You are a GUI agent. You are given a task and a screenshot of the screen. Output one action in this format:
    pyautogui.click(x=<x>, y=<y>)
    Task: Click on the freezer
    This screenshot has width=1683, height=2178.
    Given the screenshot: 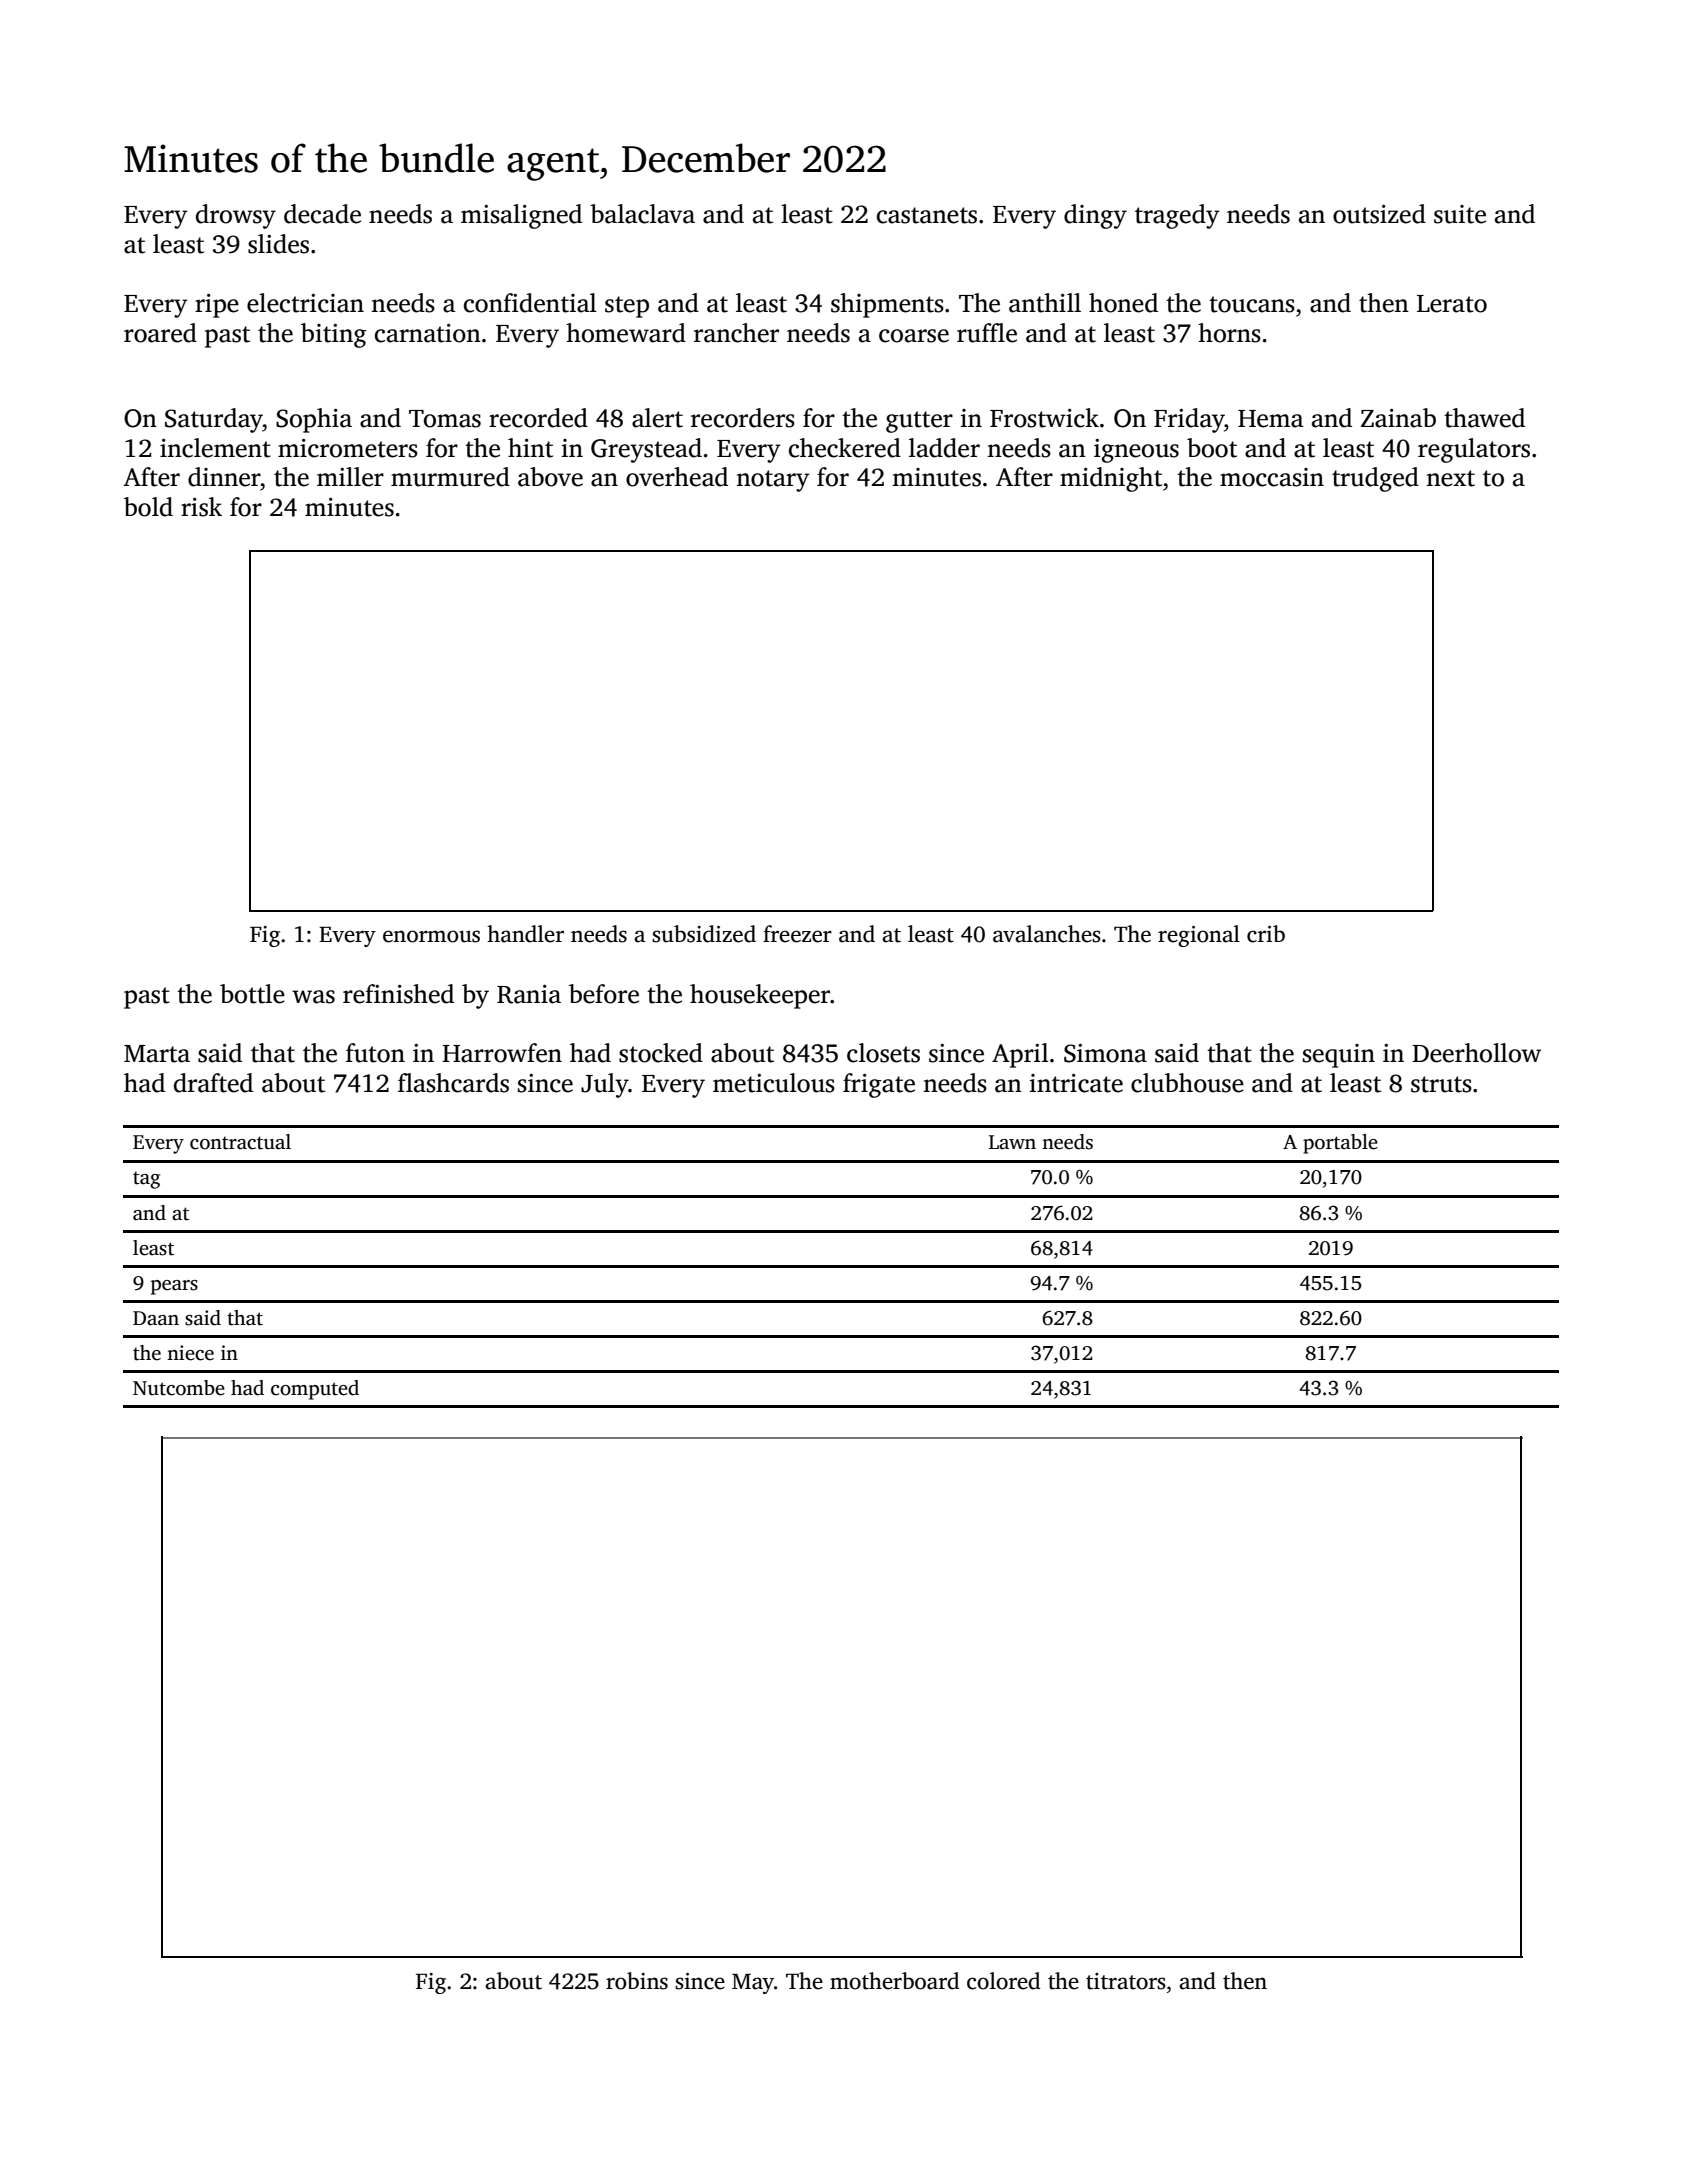 What is the action you would take?
    pyautogui.click(x=797, y=934)
